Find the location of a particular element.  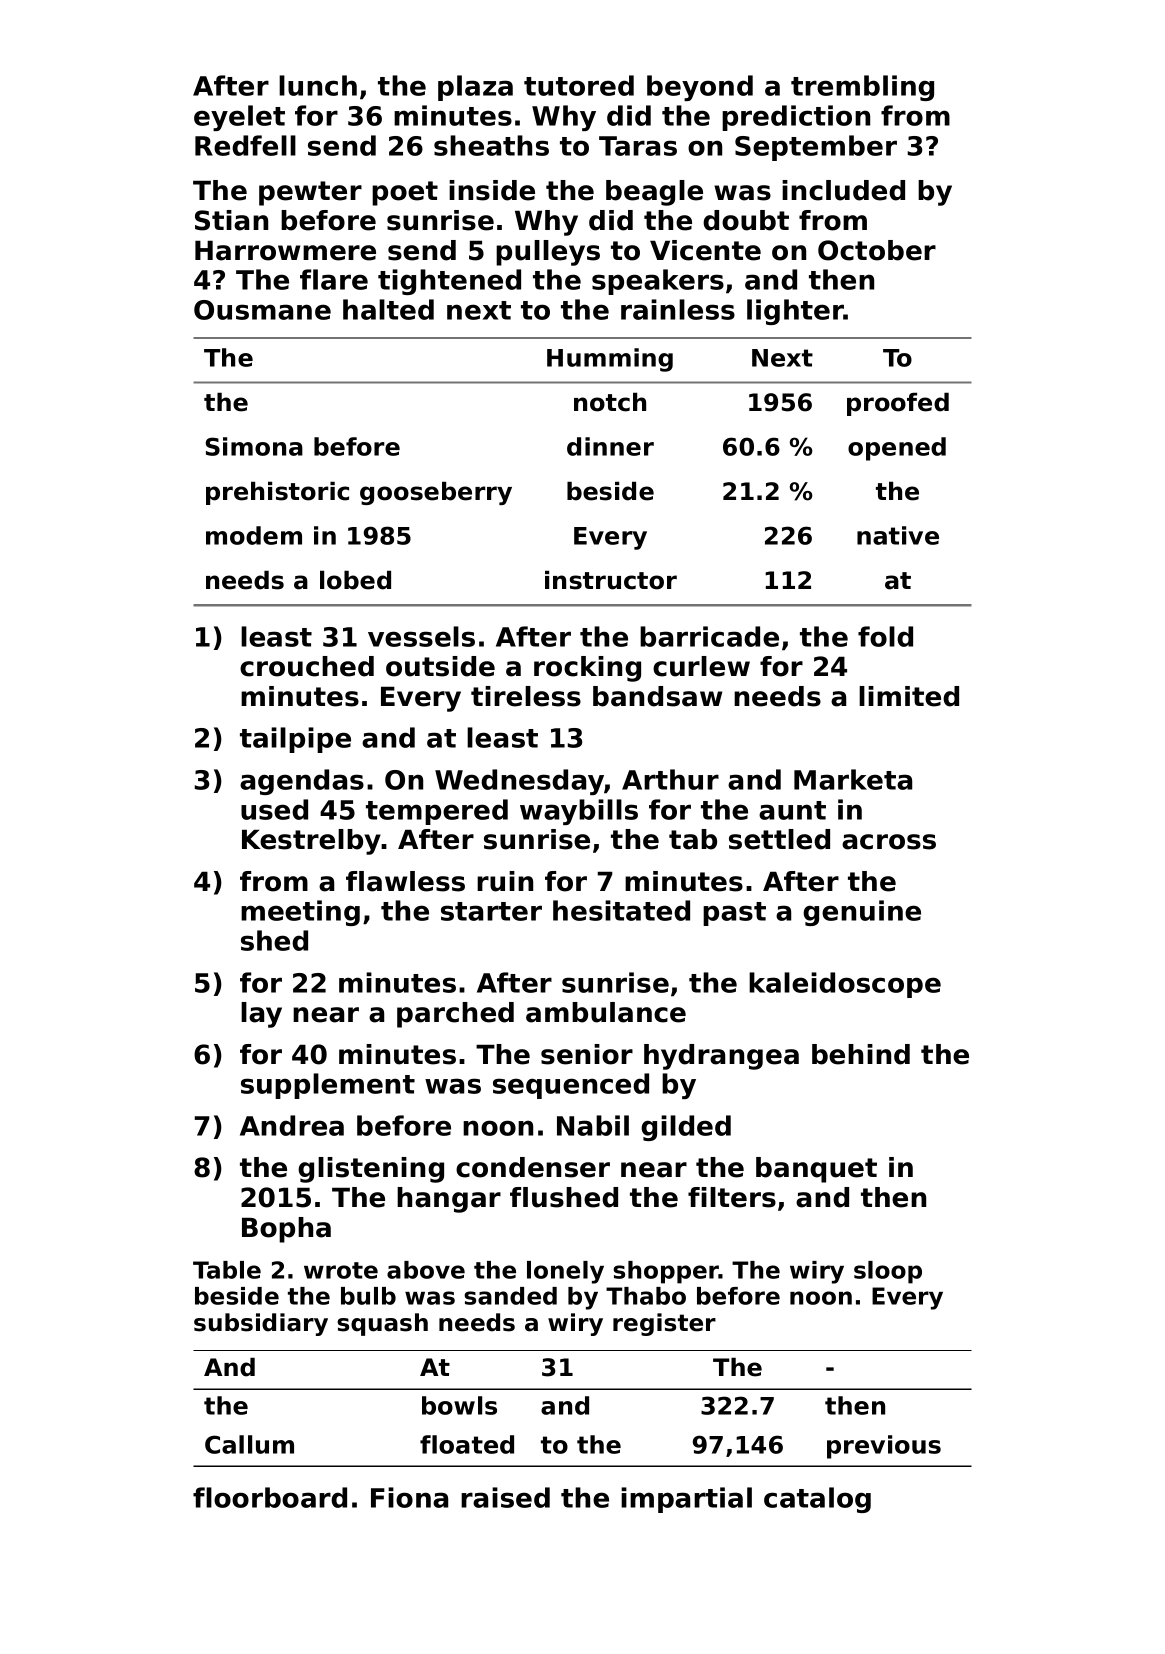

pewter is located at coordinates (310, 193).
